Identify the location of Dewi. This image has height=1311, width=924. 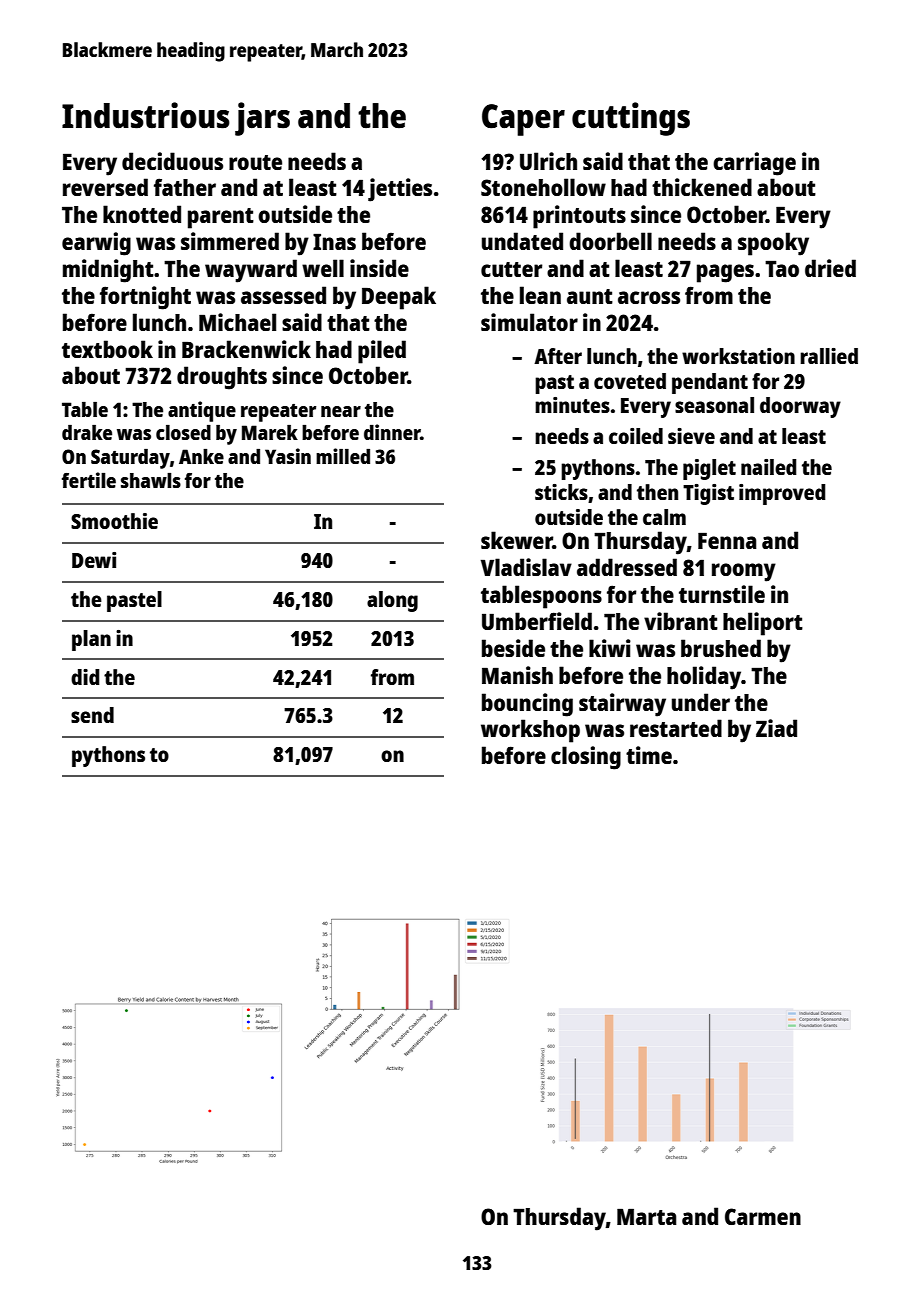
(94, 560).
